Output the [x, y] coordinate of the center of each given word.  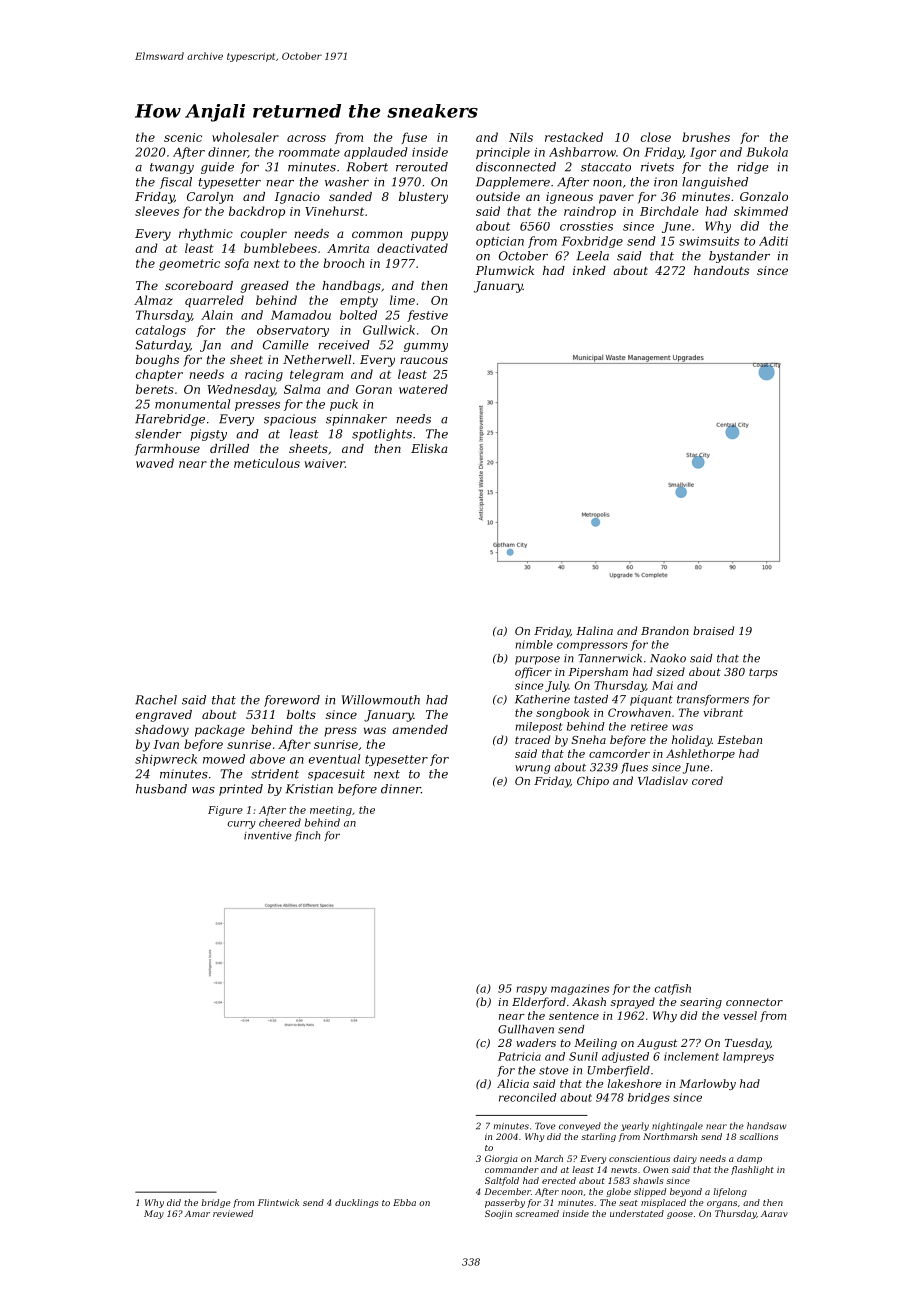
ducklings [356, 1203]
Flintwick [278, 1202]
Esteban [739, 739]
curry [241, 825]
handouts [721, 270]
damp [749, 1159]
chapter [159, 375]
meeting [331, 811]
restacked [574, 137]
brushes [706, 137]
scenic [183, 137]
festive [427, 316]
